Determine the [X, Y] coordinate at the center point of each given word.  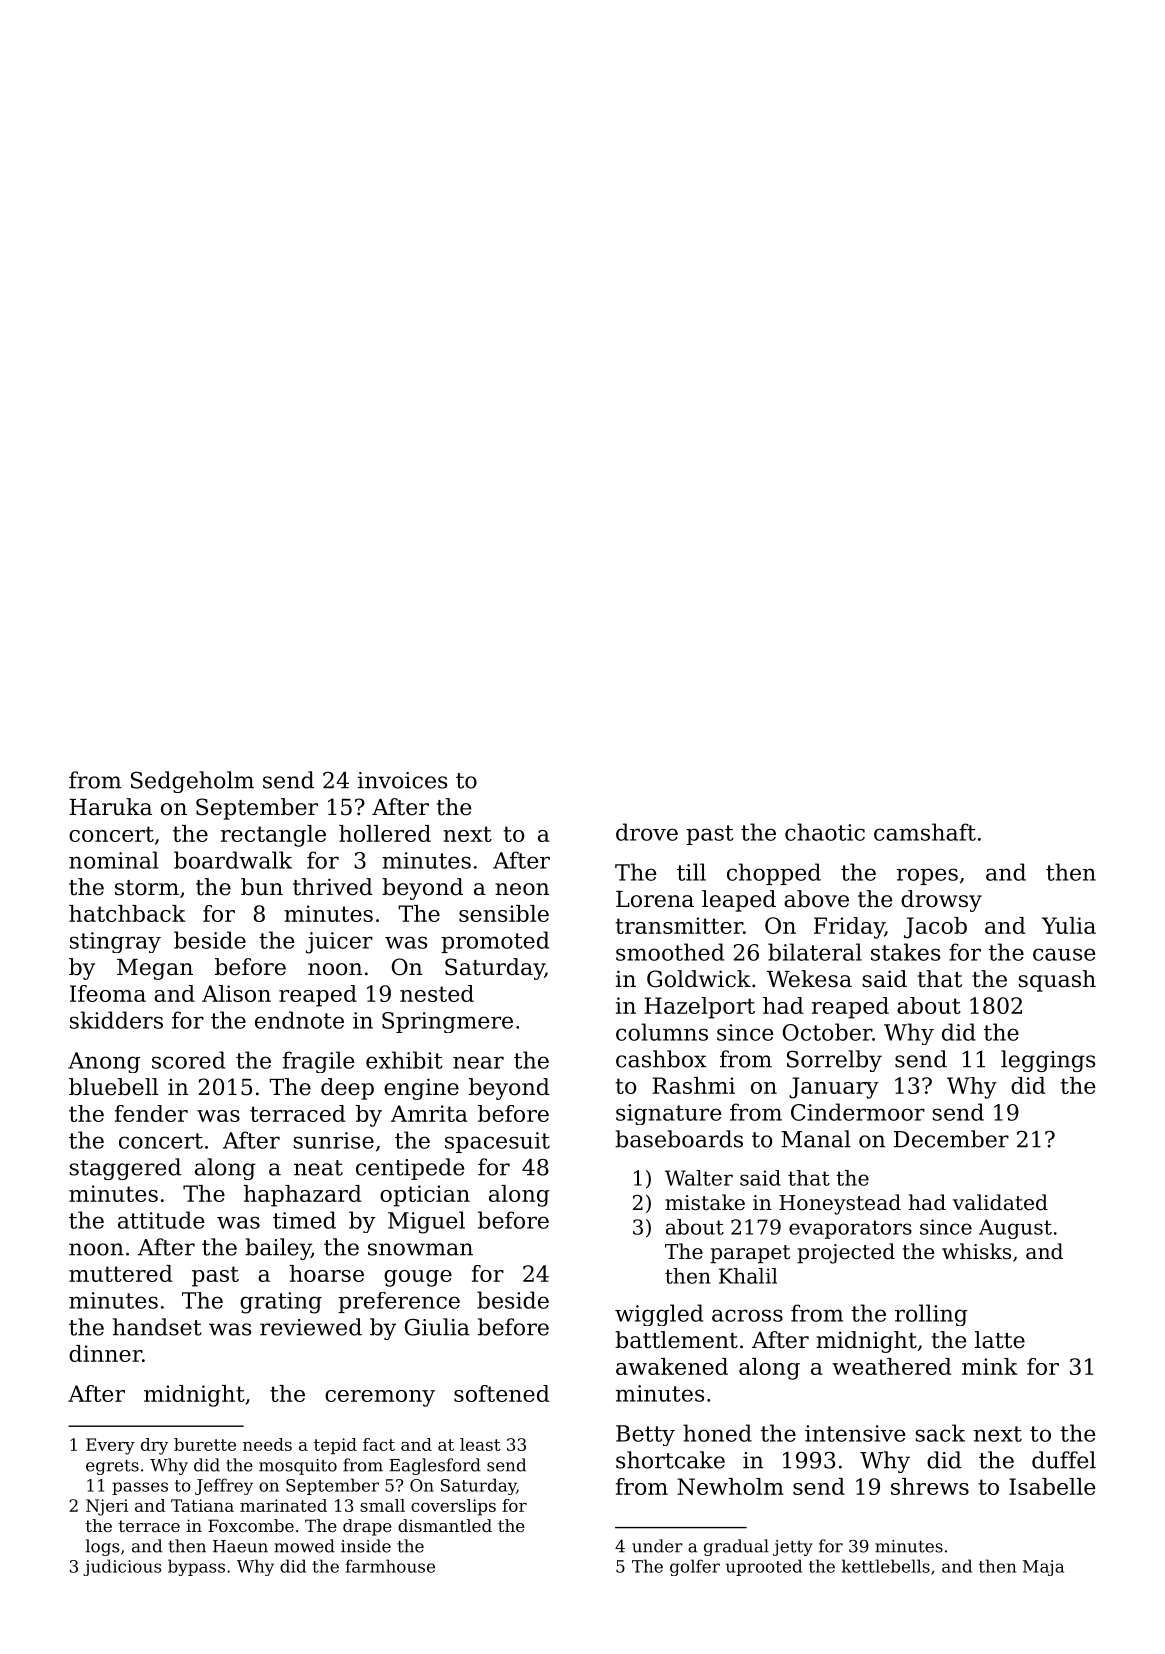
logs [102, 1547]
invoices [402, 780]
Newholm [730, 1486]
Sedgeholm [192, 782]
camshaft [925, 832]
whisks [976, 1251]
